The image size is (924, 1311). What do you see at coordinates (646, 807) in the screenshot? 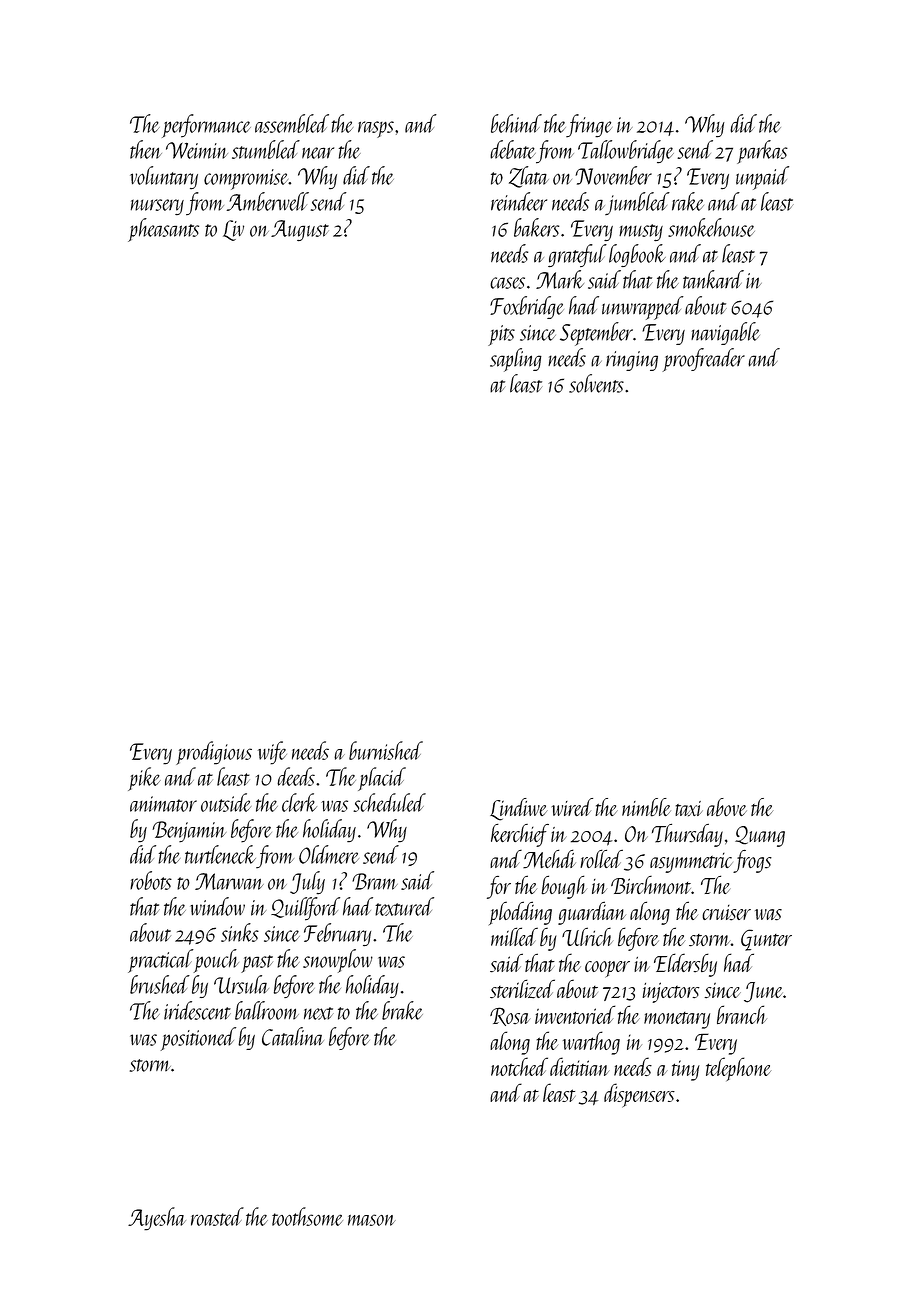
I see `nimble` at bounding box center [646, 807].
